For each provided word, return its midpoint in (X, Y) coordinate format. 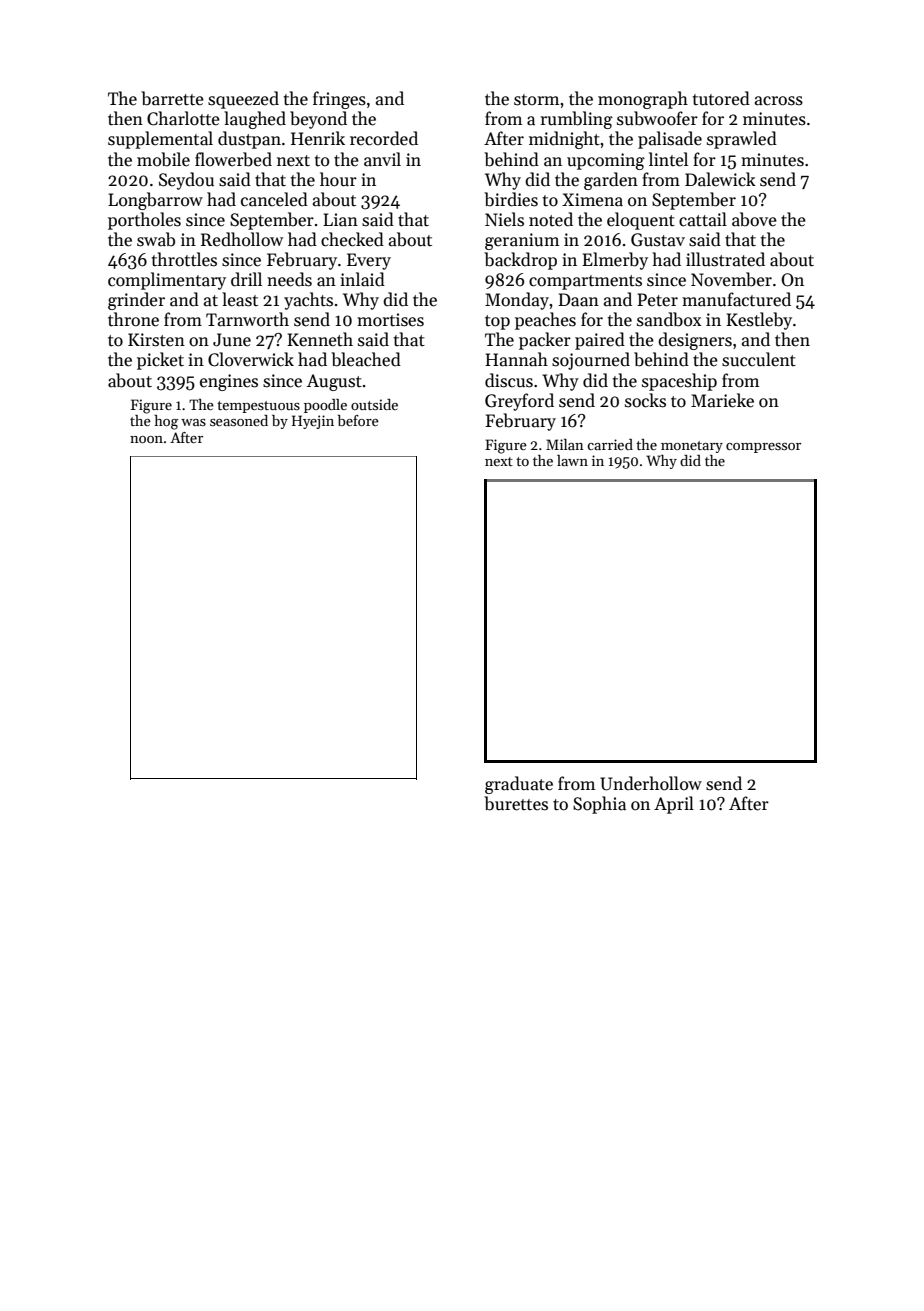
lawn (572, 460)
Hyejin (313, 422)
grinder (136, 301)
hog (166, 422)
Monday (517, 301)
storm (536, 100)
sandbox (669, 319)
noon (146, 439)
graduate (519, 785)
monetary (692, 447)
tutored (721, 98)
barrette (172, 98)
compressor (763, 448)
